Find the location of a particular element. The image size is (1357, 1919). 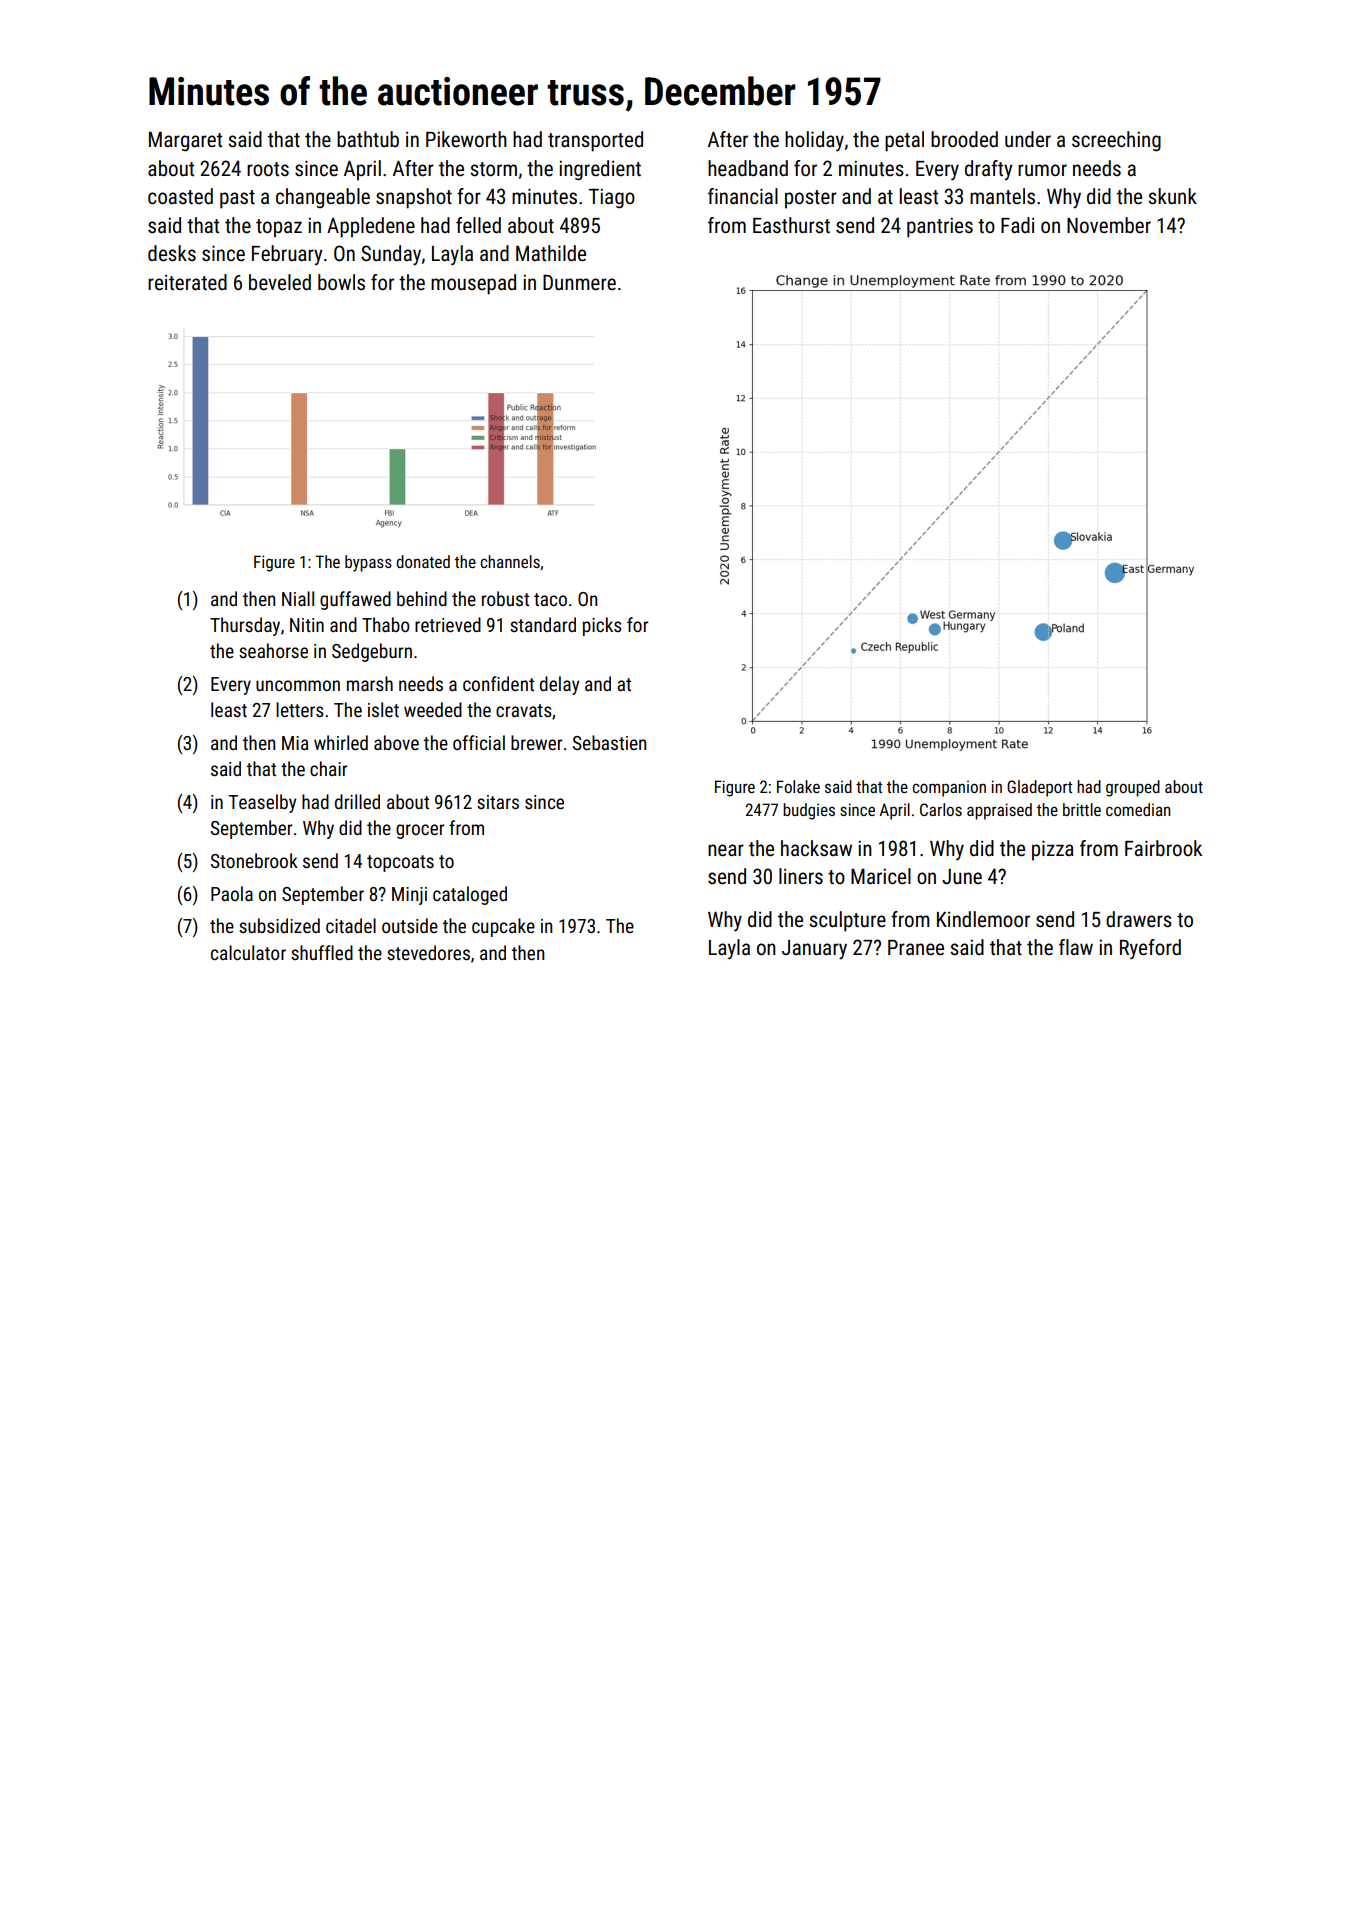

Ryeford is located at coordinates (1150, 949).
